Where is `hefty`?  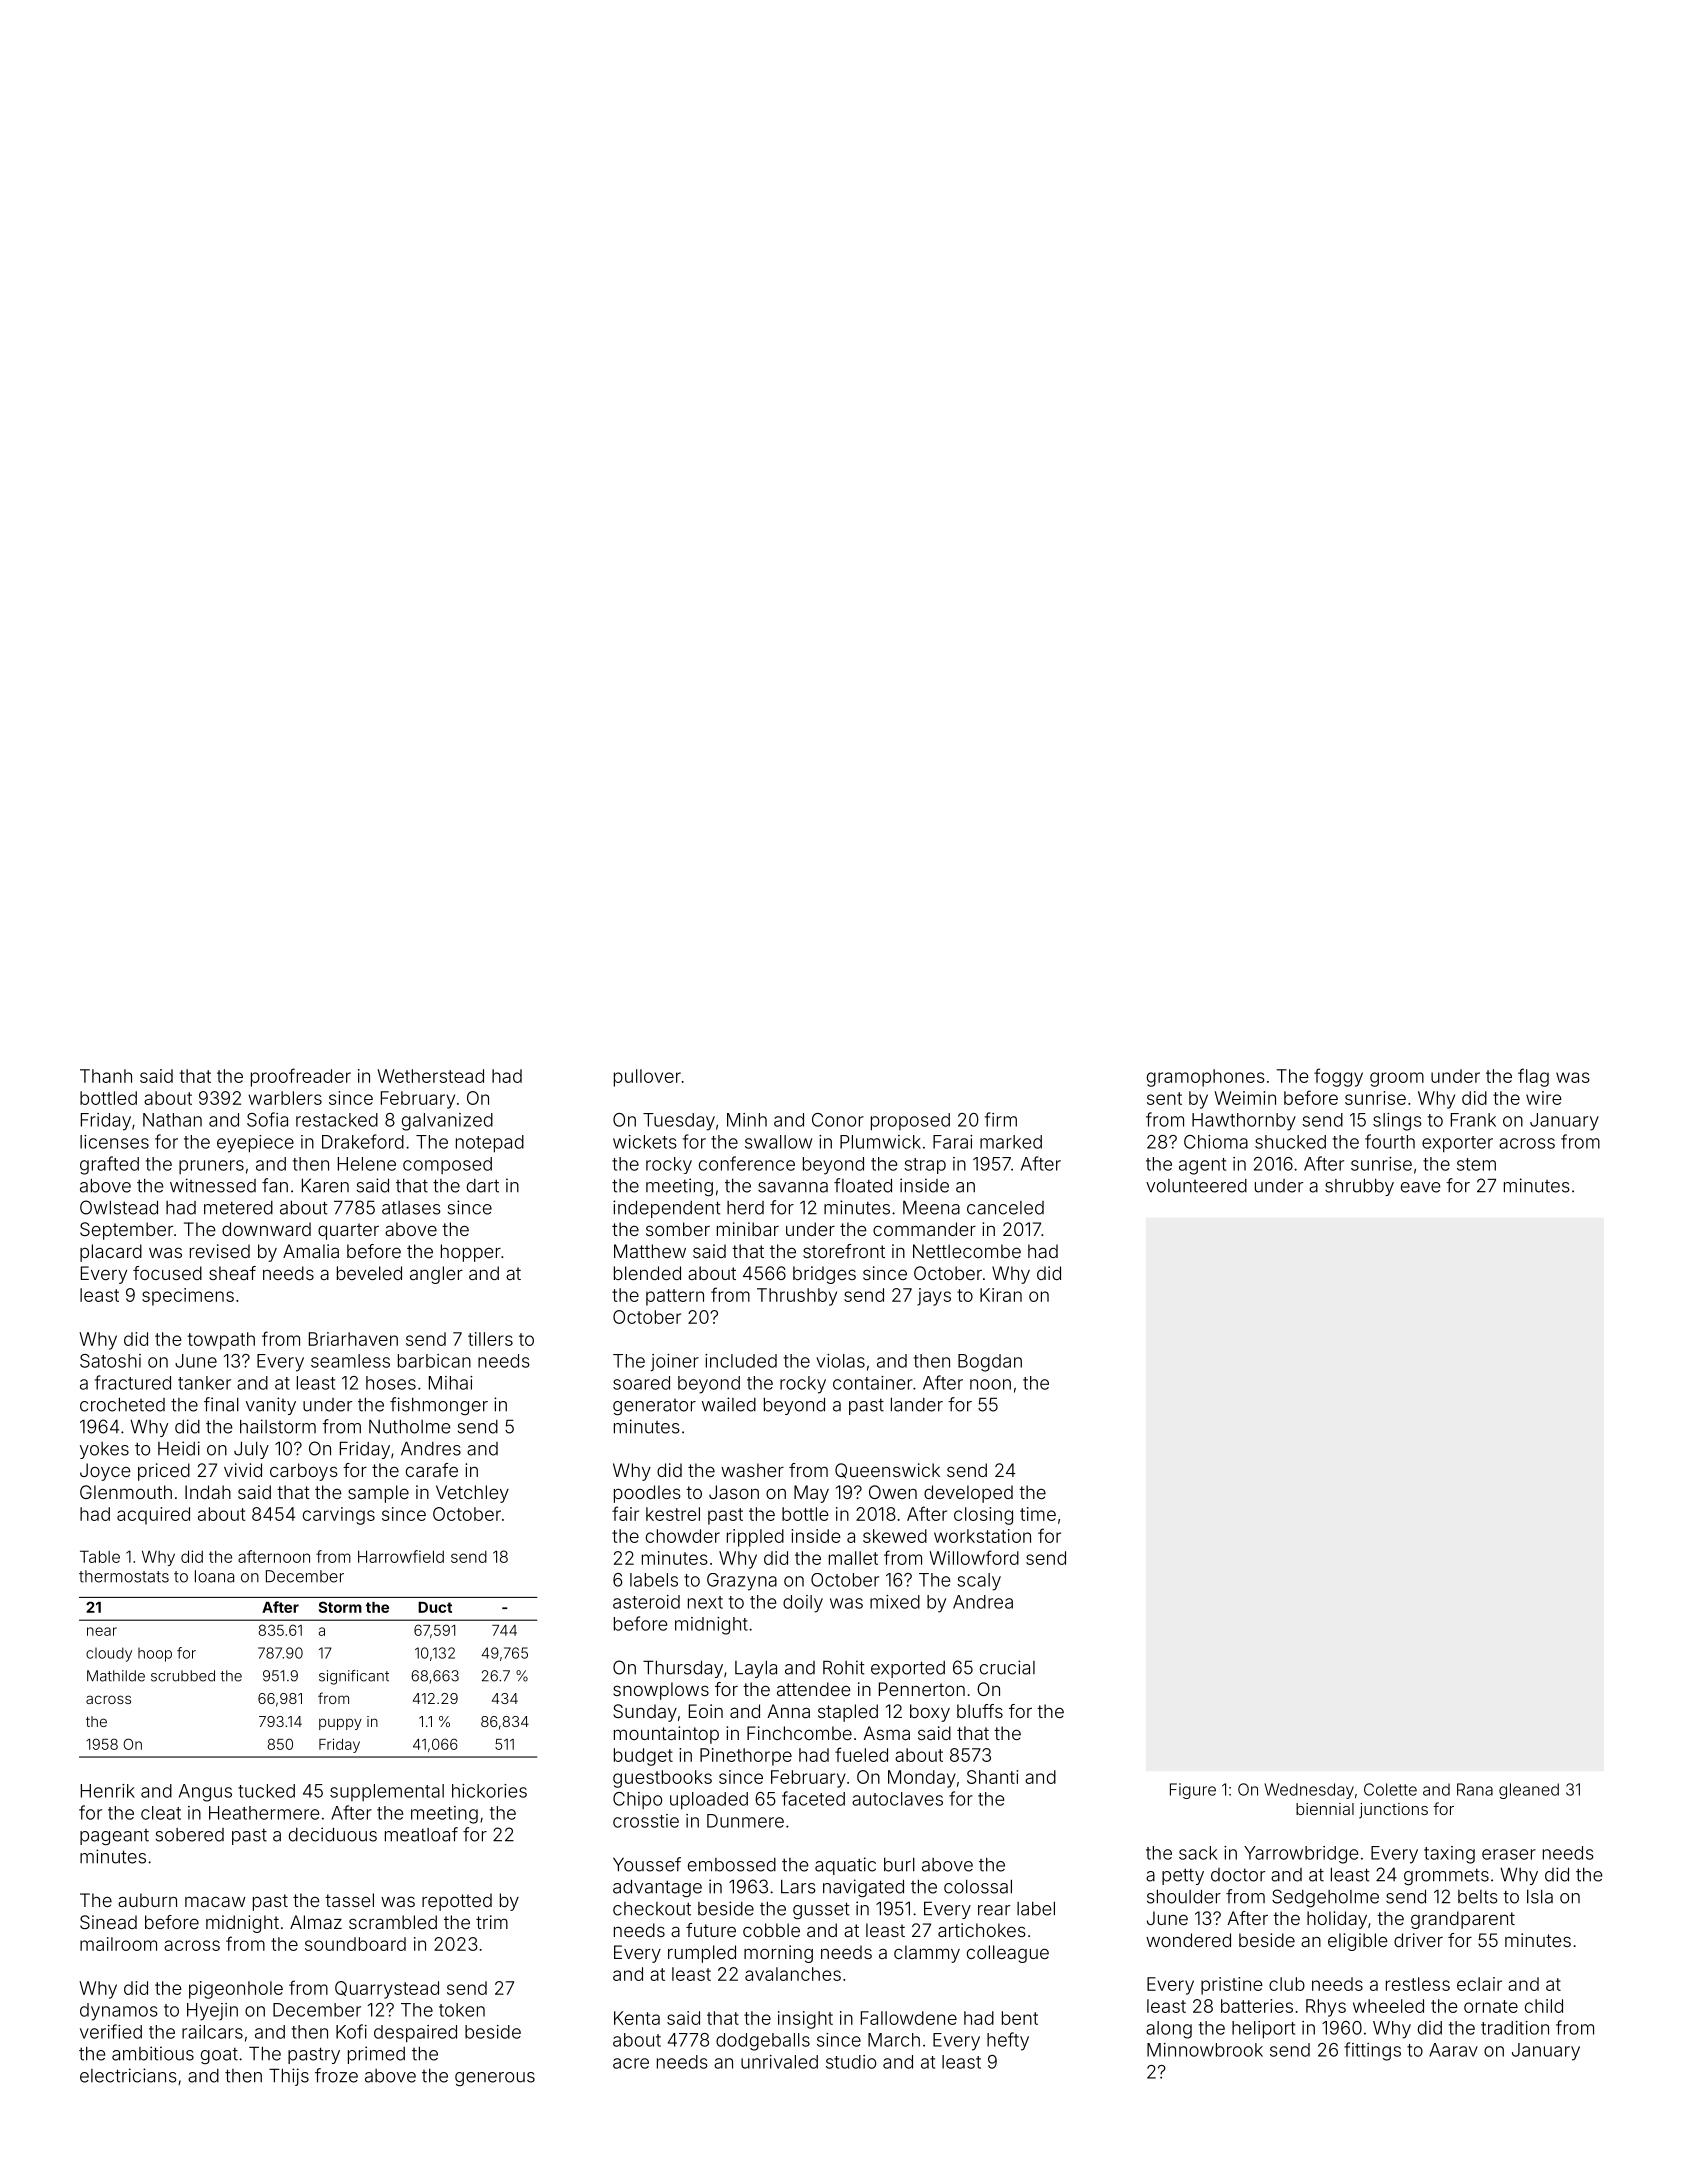
hefty is located at coordinates (1008, 2041).
